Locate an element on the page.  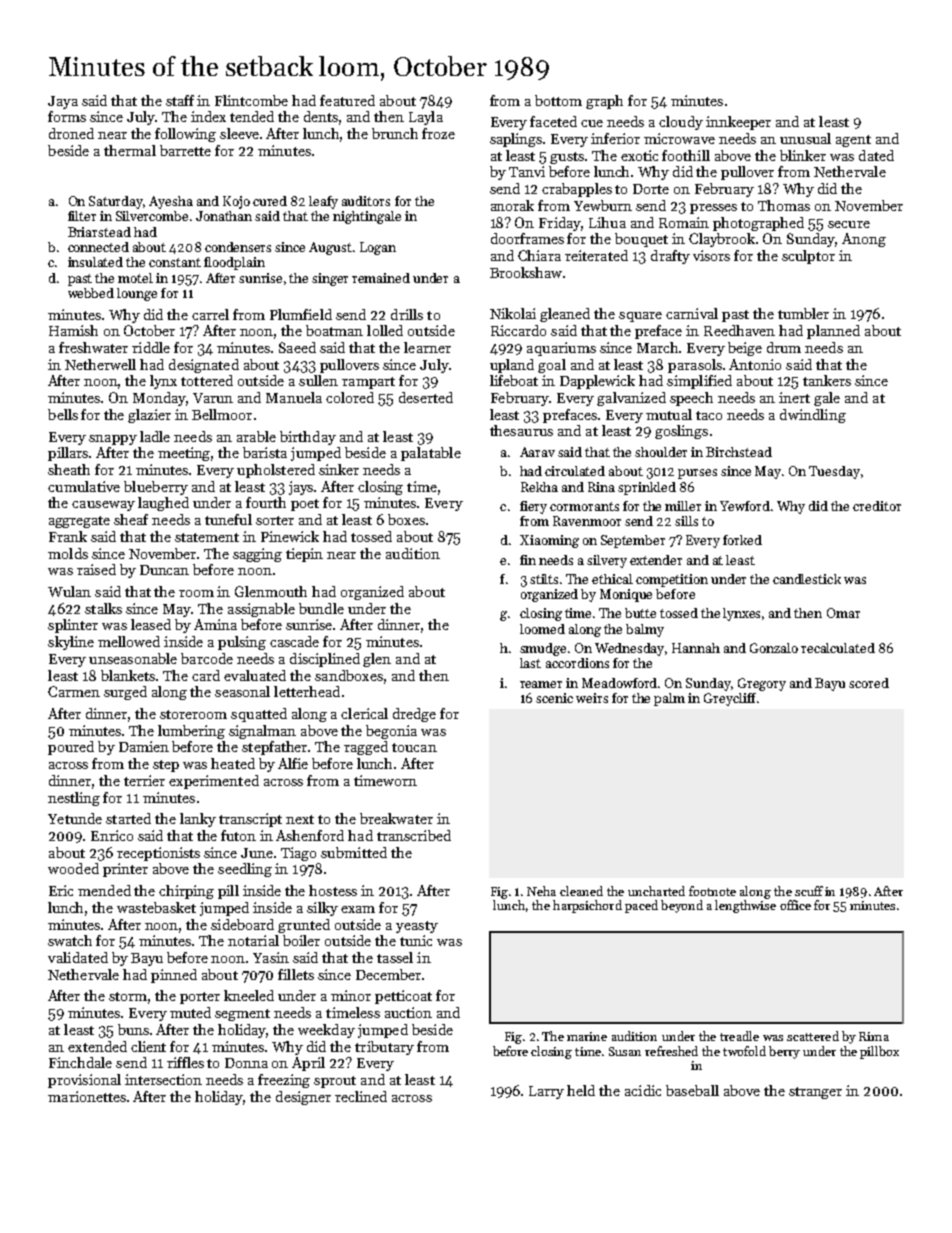
Duncan is located at coordinates (164, 570).
